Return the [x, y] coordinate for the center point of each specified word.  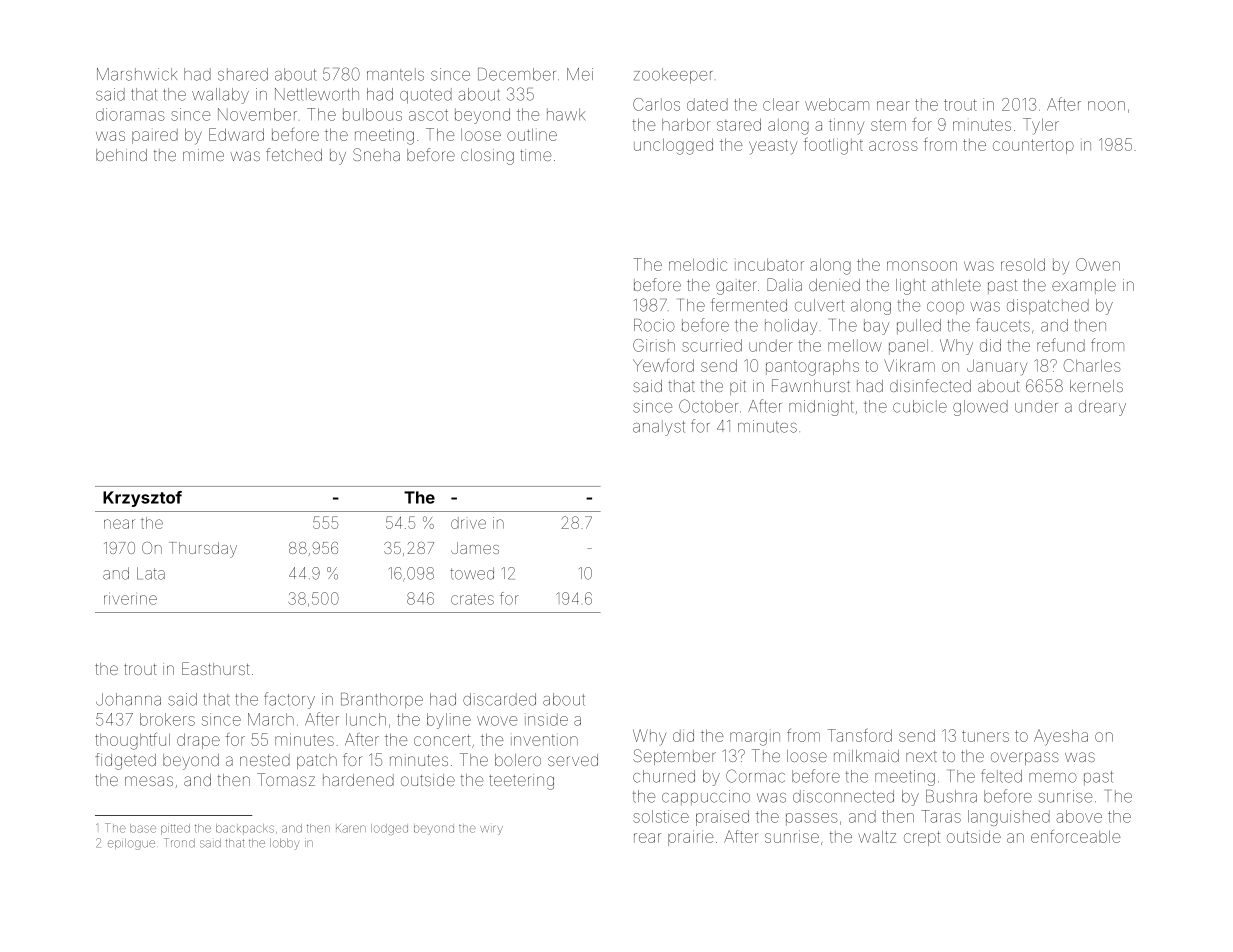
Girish [654, 345]
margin [755, 739]
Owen [1098, 264]
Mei [580, 74]
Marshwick [137, 74]
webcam [837, 104]
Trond [179, 843]
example [1084, 286]
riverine [130, 600]
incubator [769, 265]
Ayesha [1061, 737]
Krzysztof [142, 499]
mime [203, 155]
